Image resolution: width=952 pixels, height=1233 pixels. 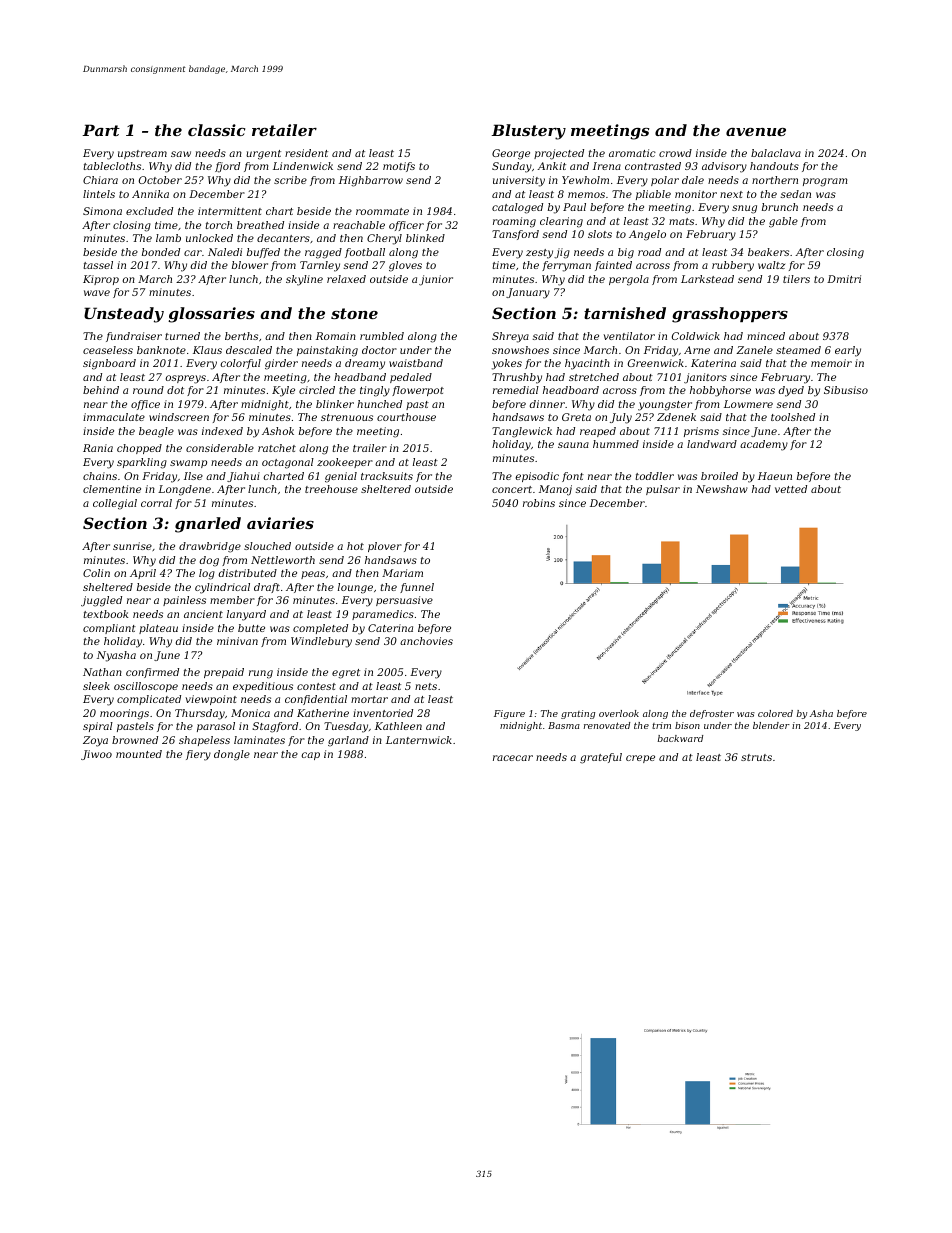 I want to click on Greta, so click(x=576, y=417).
